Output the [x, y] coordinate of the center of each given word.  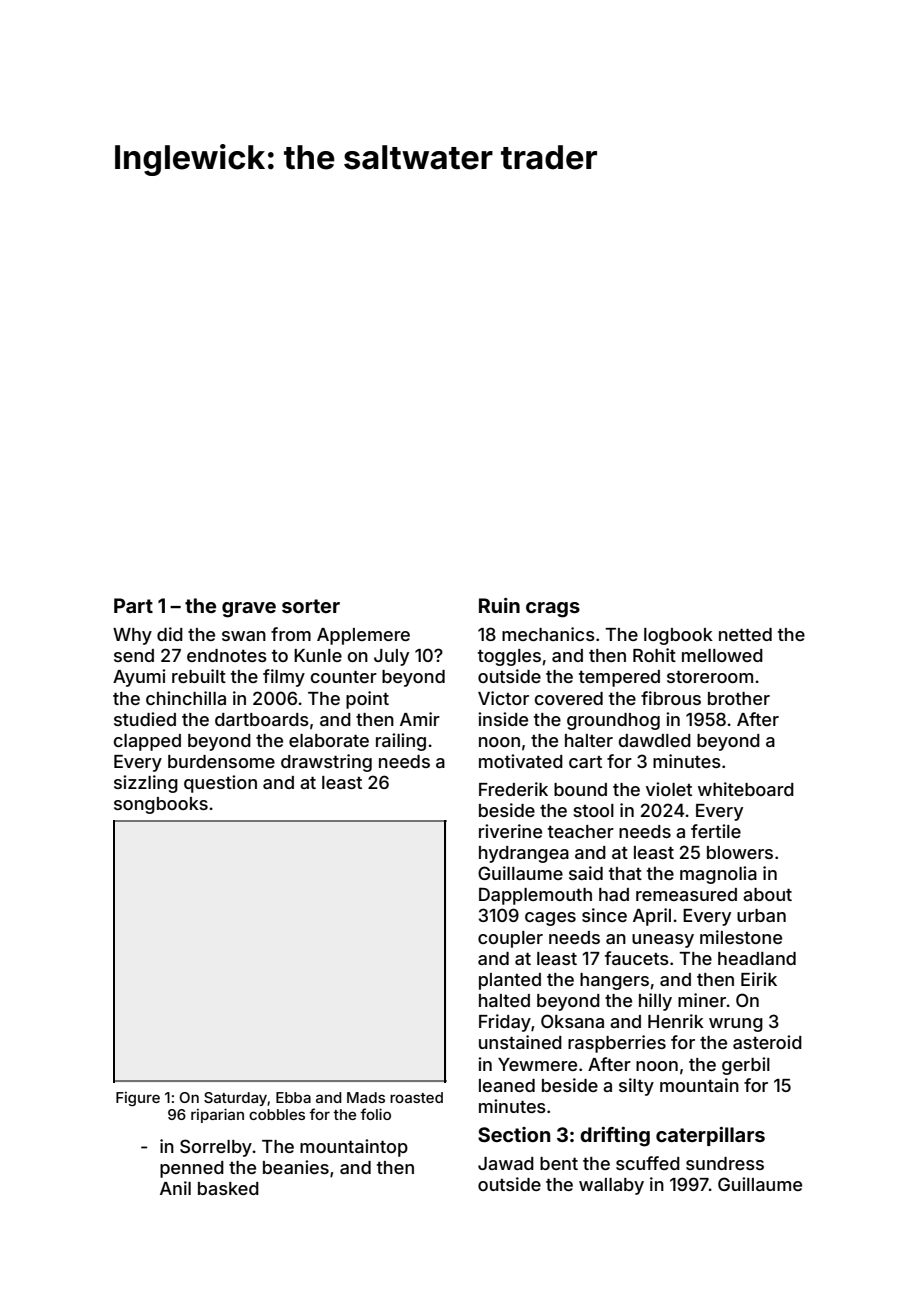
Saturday [236, 1099]
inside [503, 719]
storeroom [710, 677]
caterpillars [710, 1136]
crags [553, 610]
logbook [678, 636]
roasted [416, 1097]
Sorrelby [216, 1148]
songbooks [161, 805]
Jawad [506, 1163]
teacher [581, 831]
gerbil [746, 1066]
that [625, 873]
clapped [147, 742]
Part [133, 605]
